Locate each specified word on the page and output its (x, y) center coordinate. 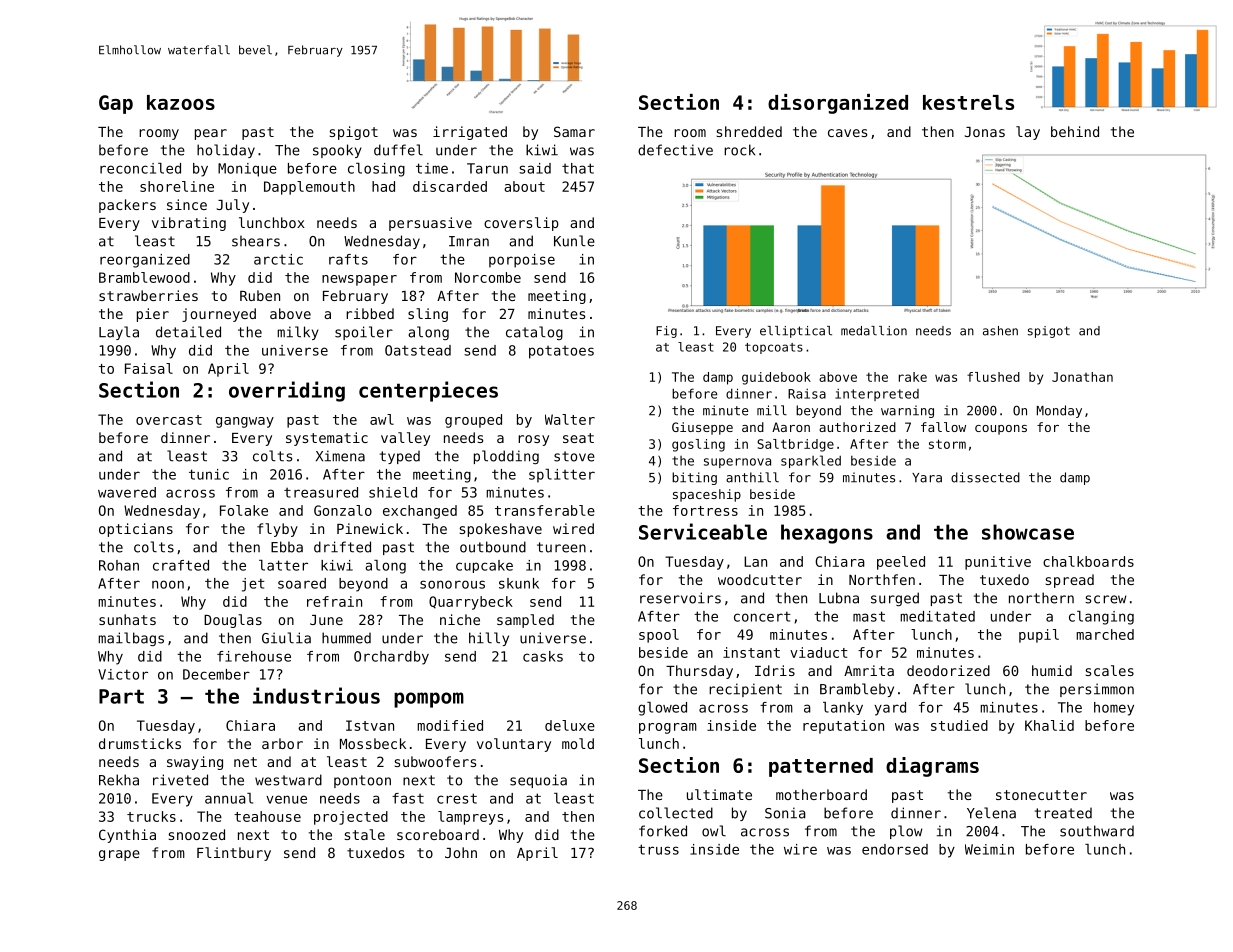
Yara (927, 478)
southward (1097, 831)
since (187, 204)
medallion (874, 331)
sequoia (538, 781)
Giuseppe (702, 428)
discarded (450, 186)
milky (298, 333)
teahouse (267, 816)
